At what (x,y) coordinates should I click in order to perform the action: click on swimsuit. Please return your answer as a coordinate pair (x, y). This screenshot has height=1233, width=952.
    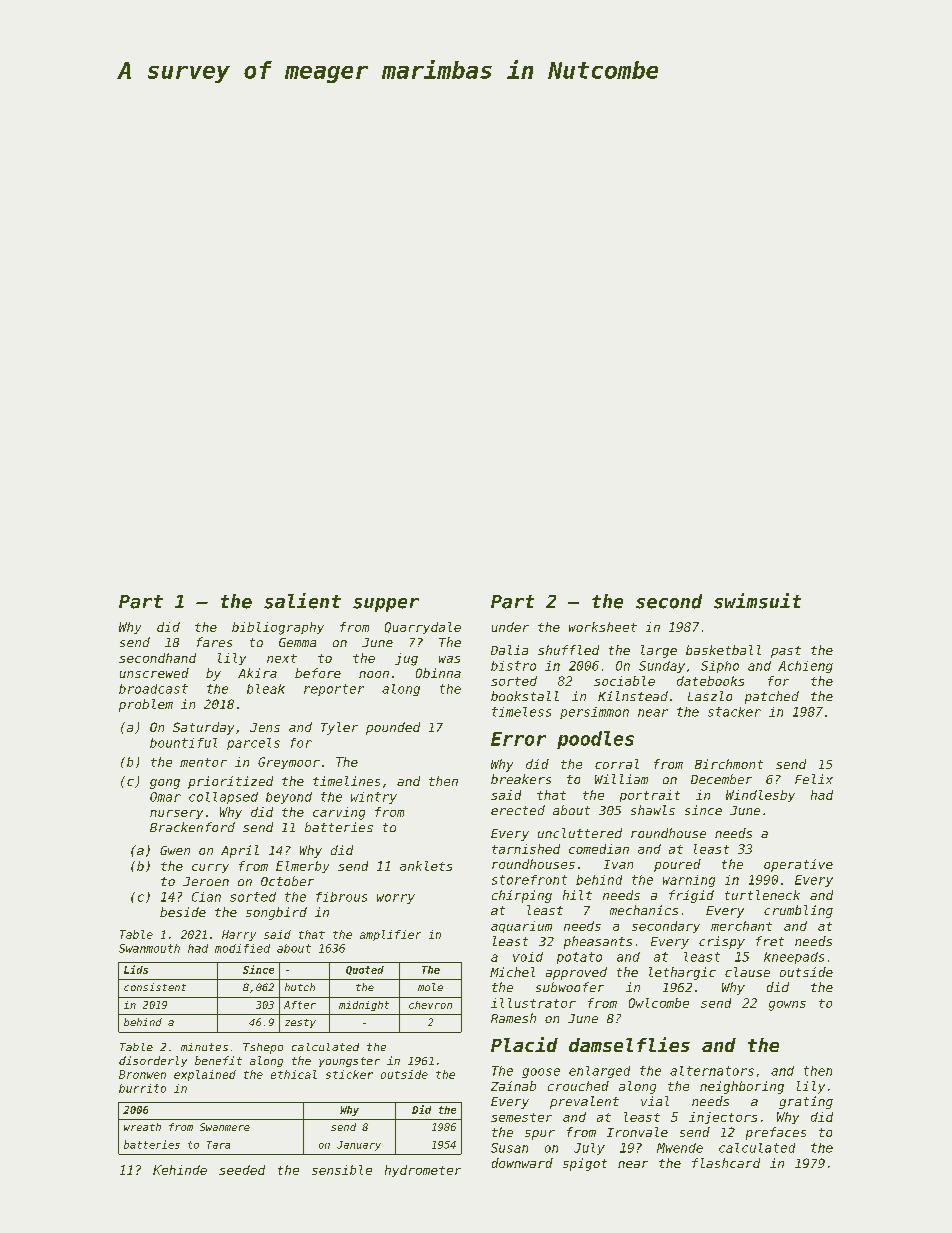
    Looking at the image, I should click on (757, 601).
